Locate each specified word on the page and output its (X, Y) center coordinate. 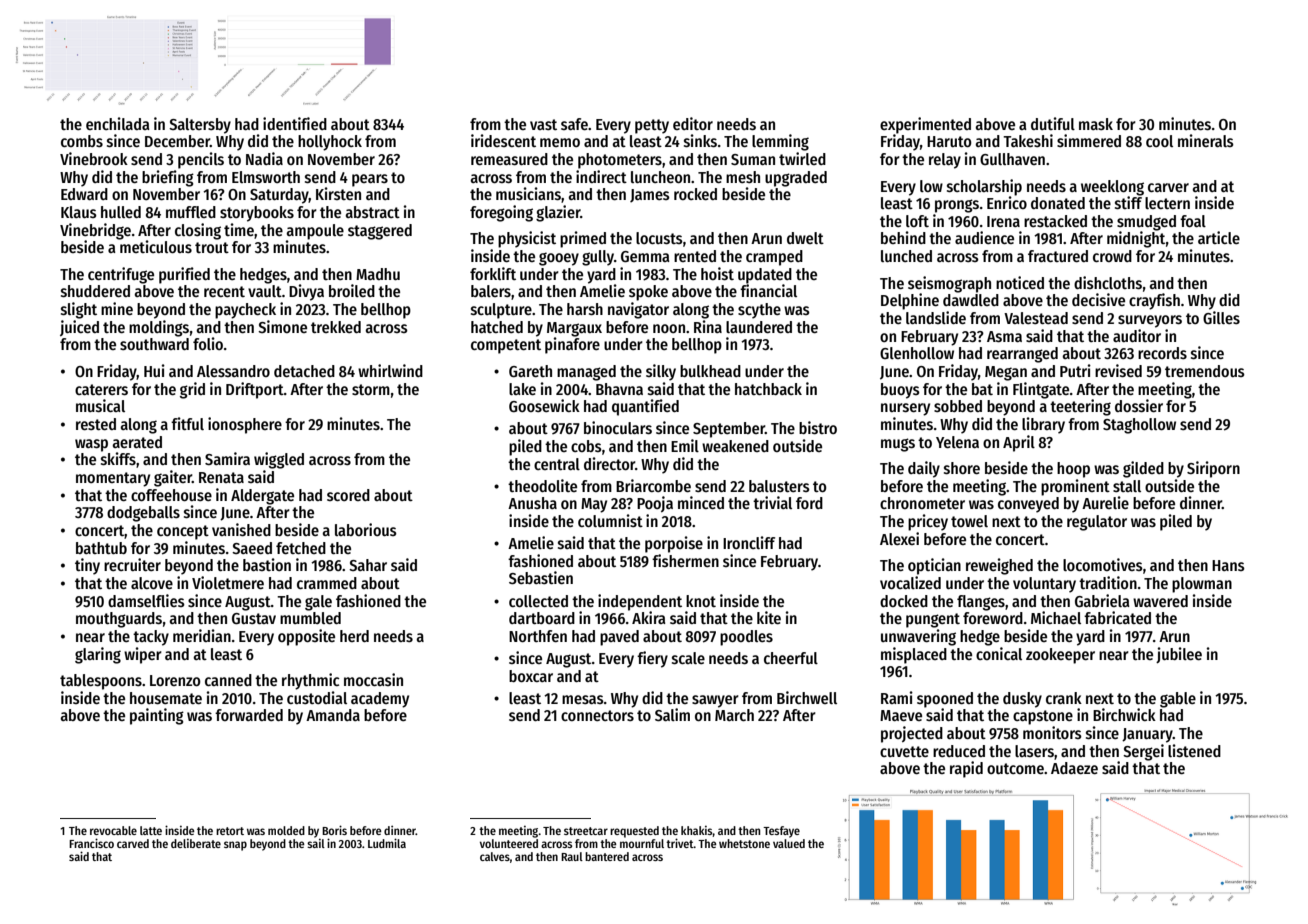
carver (1168, 187)
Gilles (1221, 317)
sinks (700, 141)
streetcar (586, 831)
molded (286, 830)
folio (208, 343)
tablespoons (101, 682)
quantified (645, 407)
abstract (372, 212)
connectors (597, 715)
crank (1064, 698)
